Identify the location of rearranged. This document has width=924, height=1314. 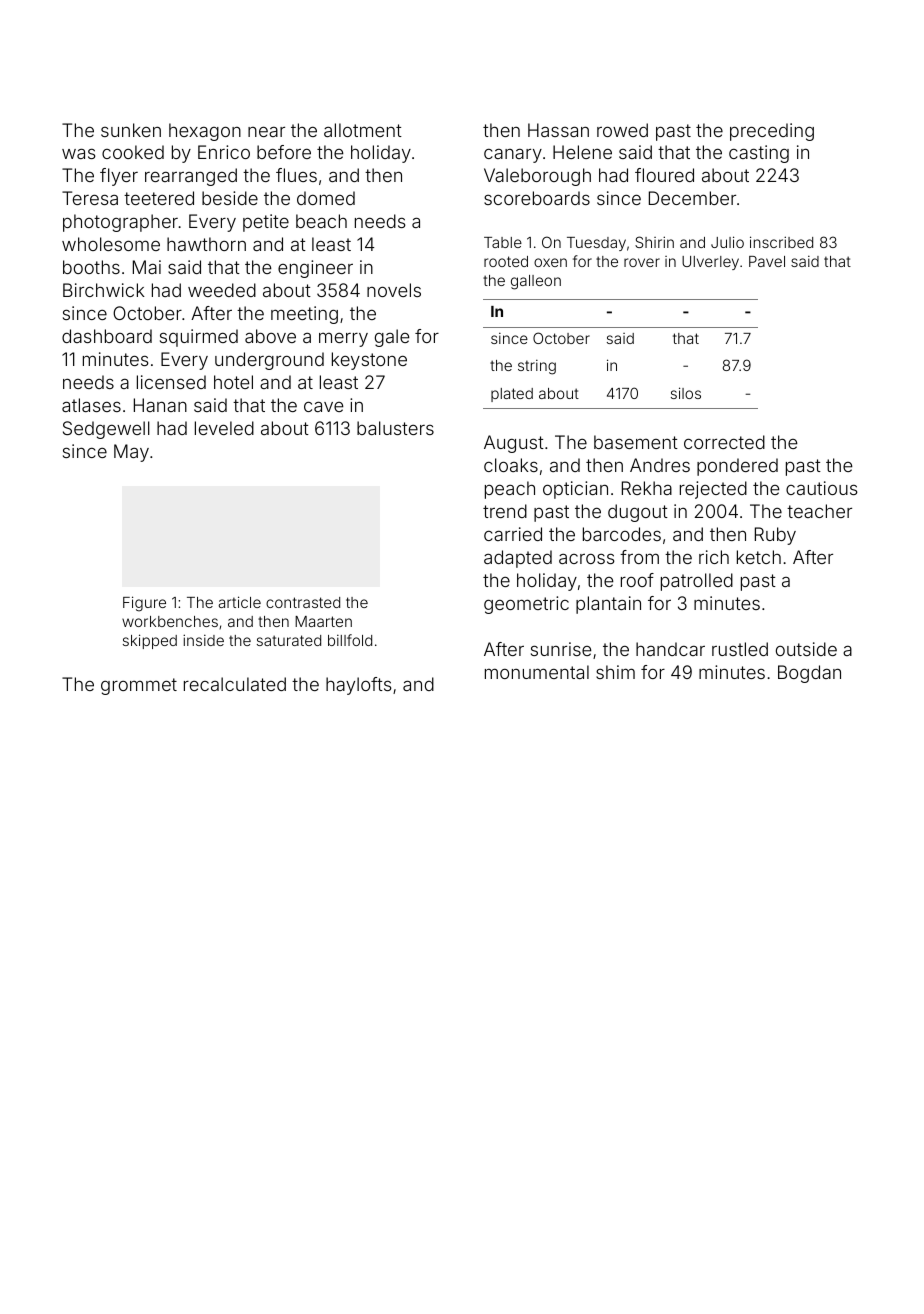
(191, 177).
